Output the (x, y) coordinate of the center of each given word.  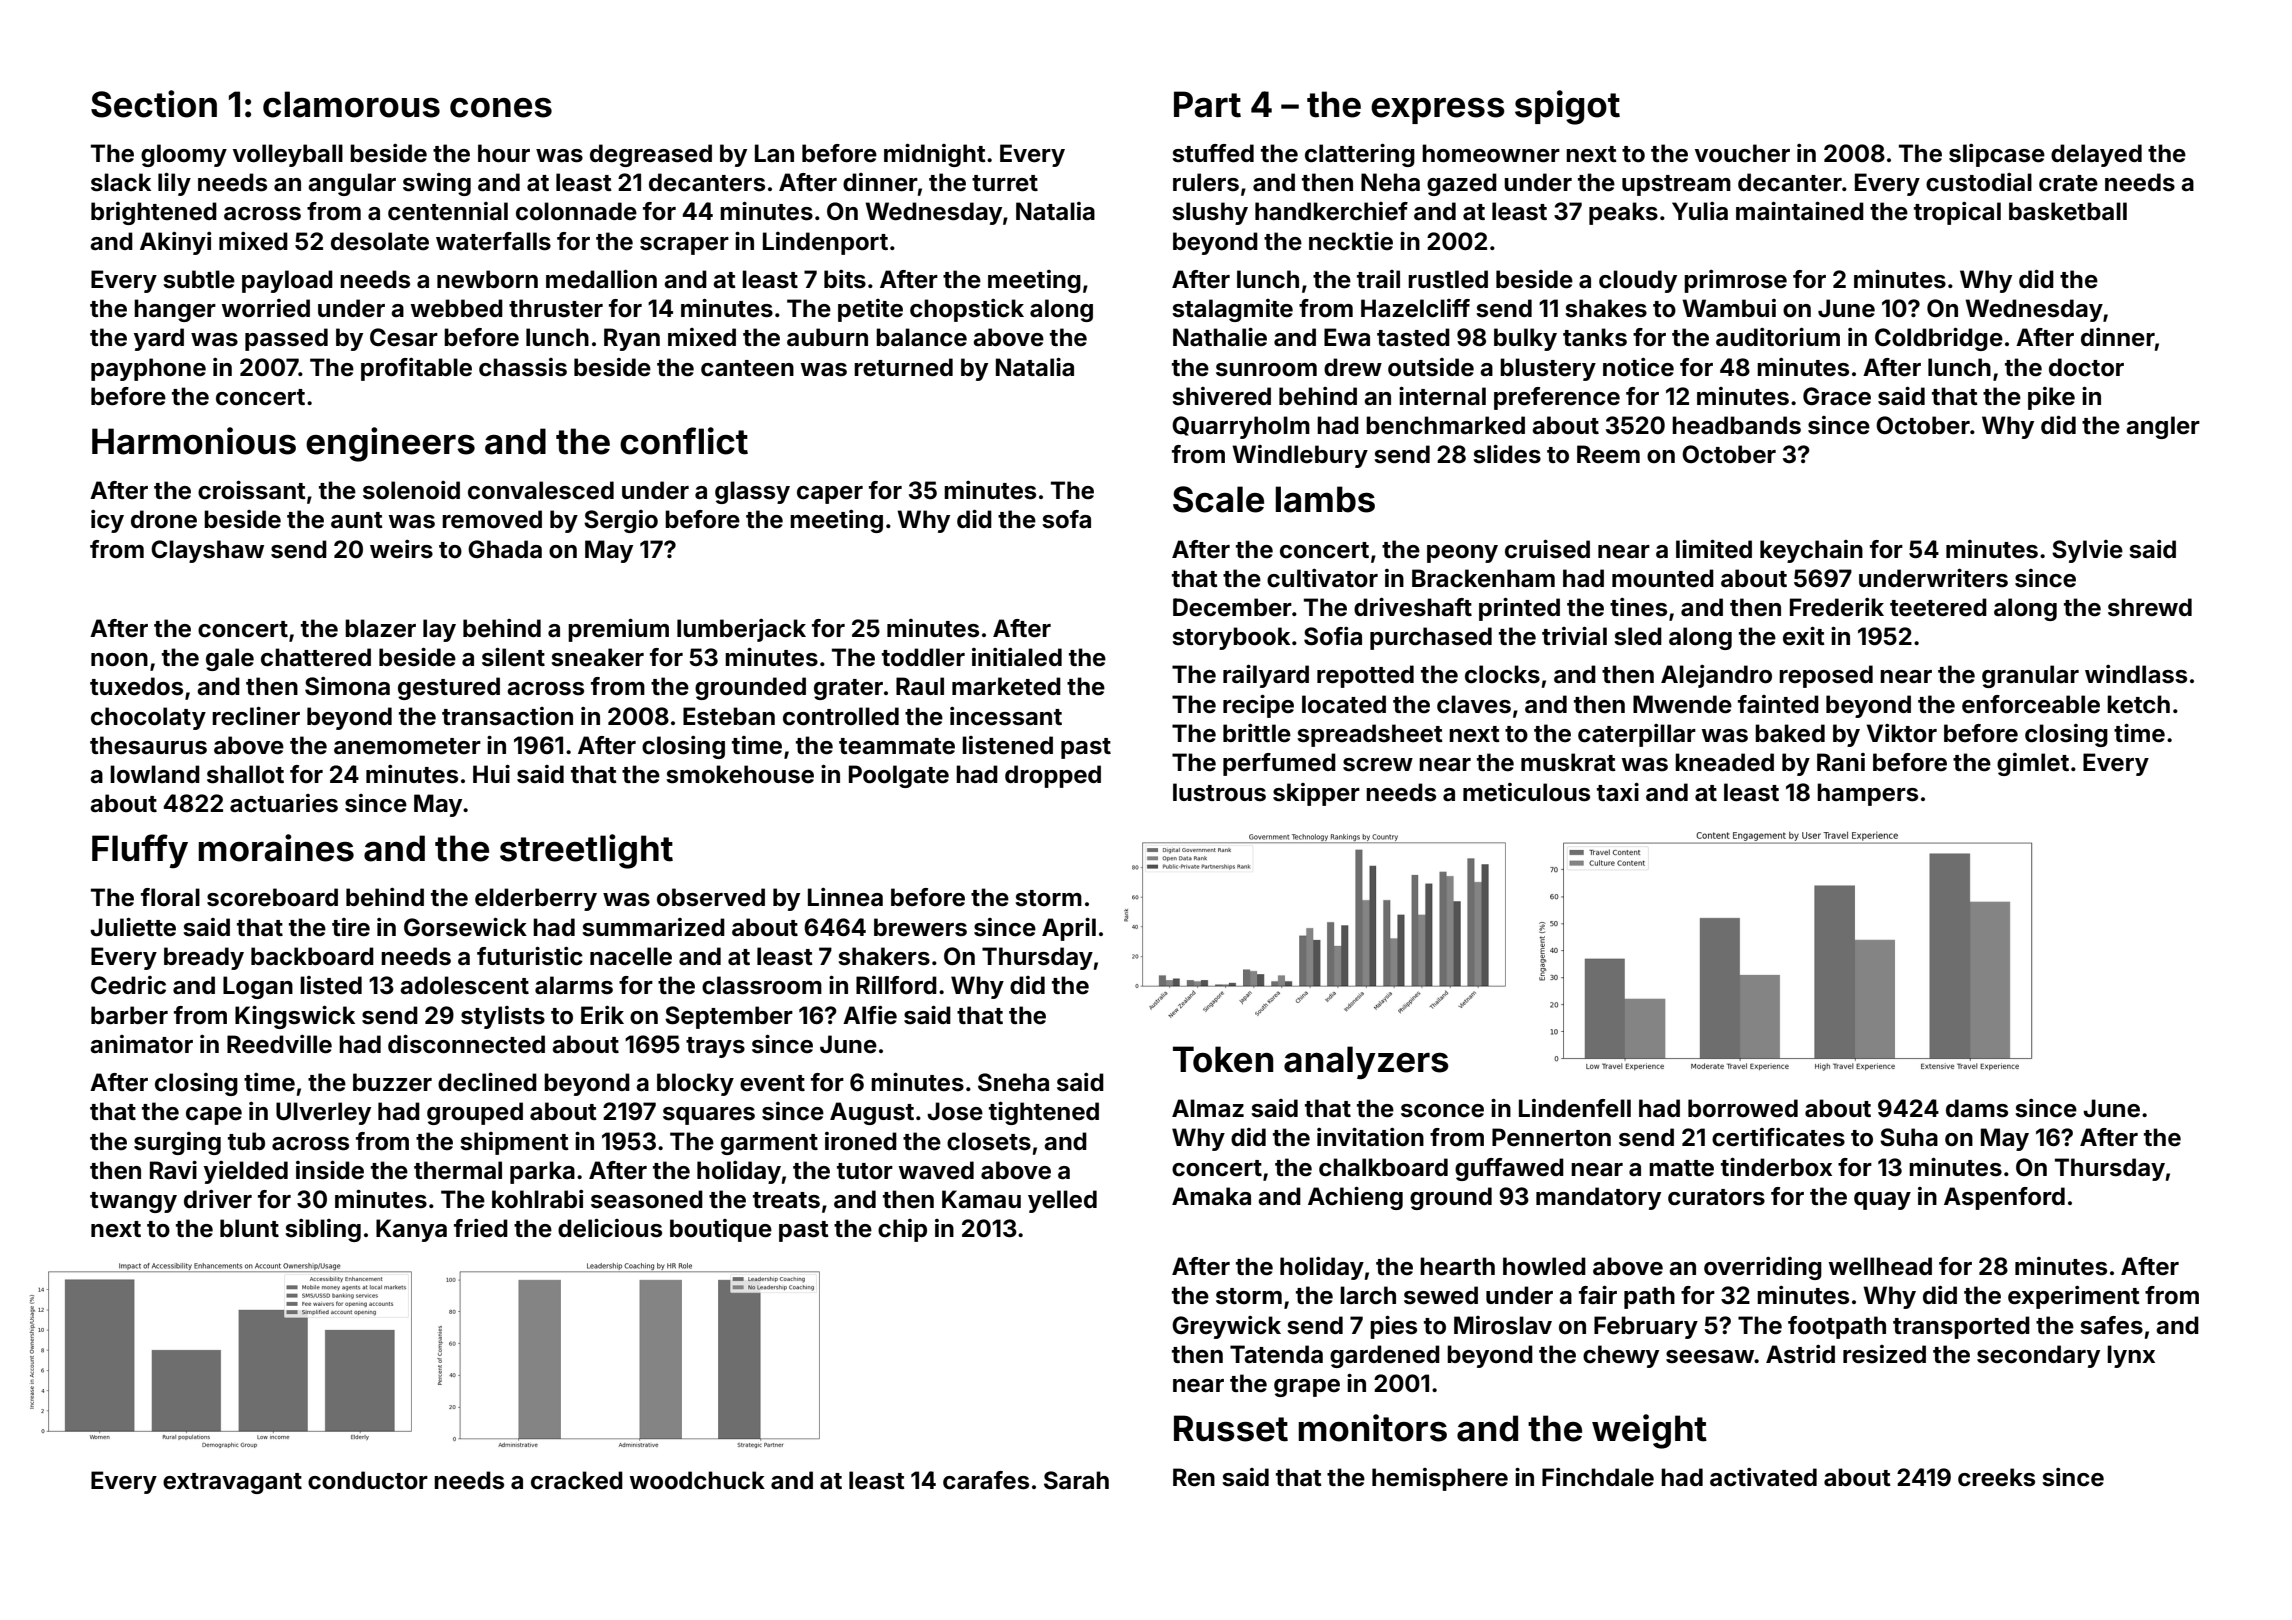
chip (902, 1230)
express (1438, 111)
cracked (577, 1480)
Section (154, 104)
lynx (2131, 1356)
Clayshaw (207, 551)
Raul (920, 686)
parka (542, 1172)
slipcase (1997, 155)
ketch (2138, 704)
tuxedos (136, 686)
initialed (1017, 657)
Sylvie (2087, 551)
